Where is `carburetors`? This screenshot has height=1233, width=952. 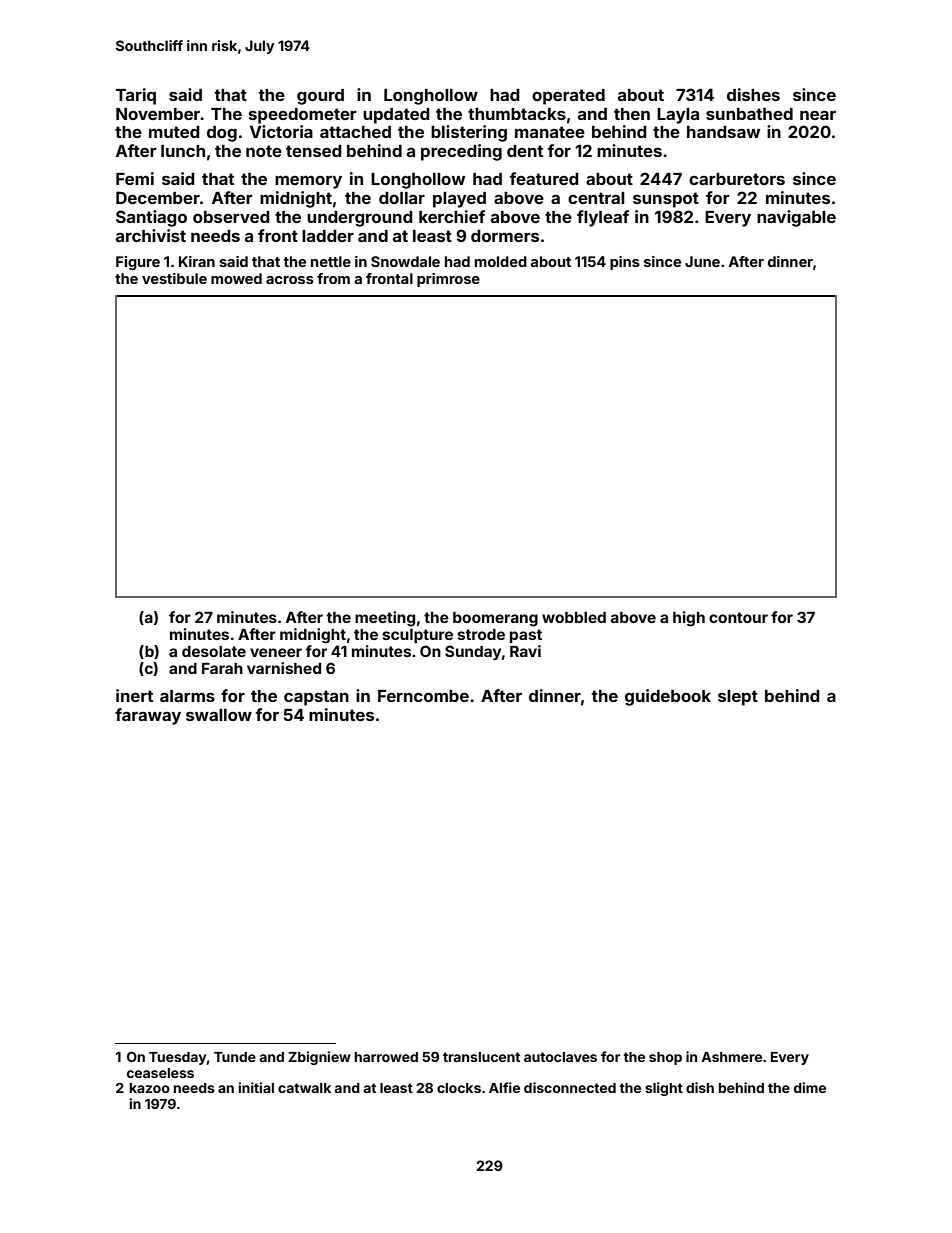 carburetors is located at coordinates (737, 179).
